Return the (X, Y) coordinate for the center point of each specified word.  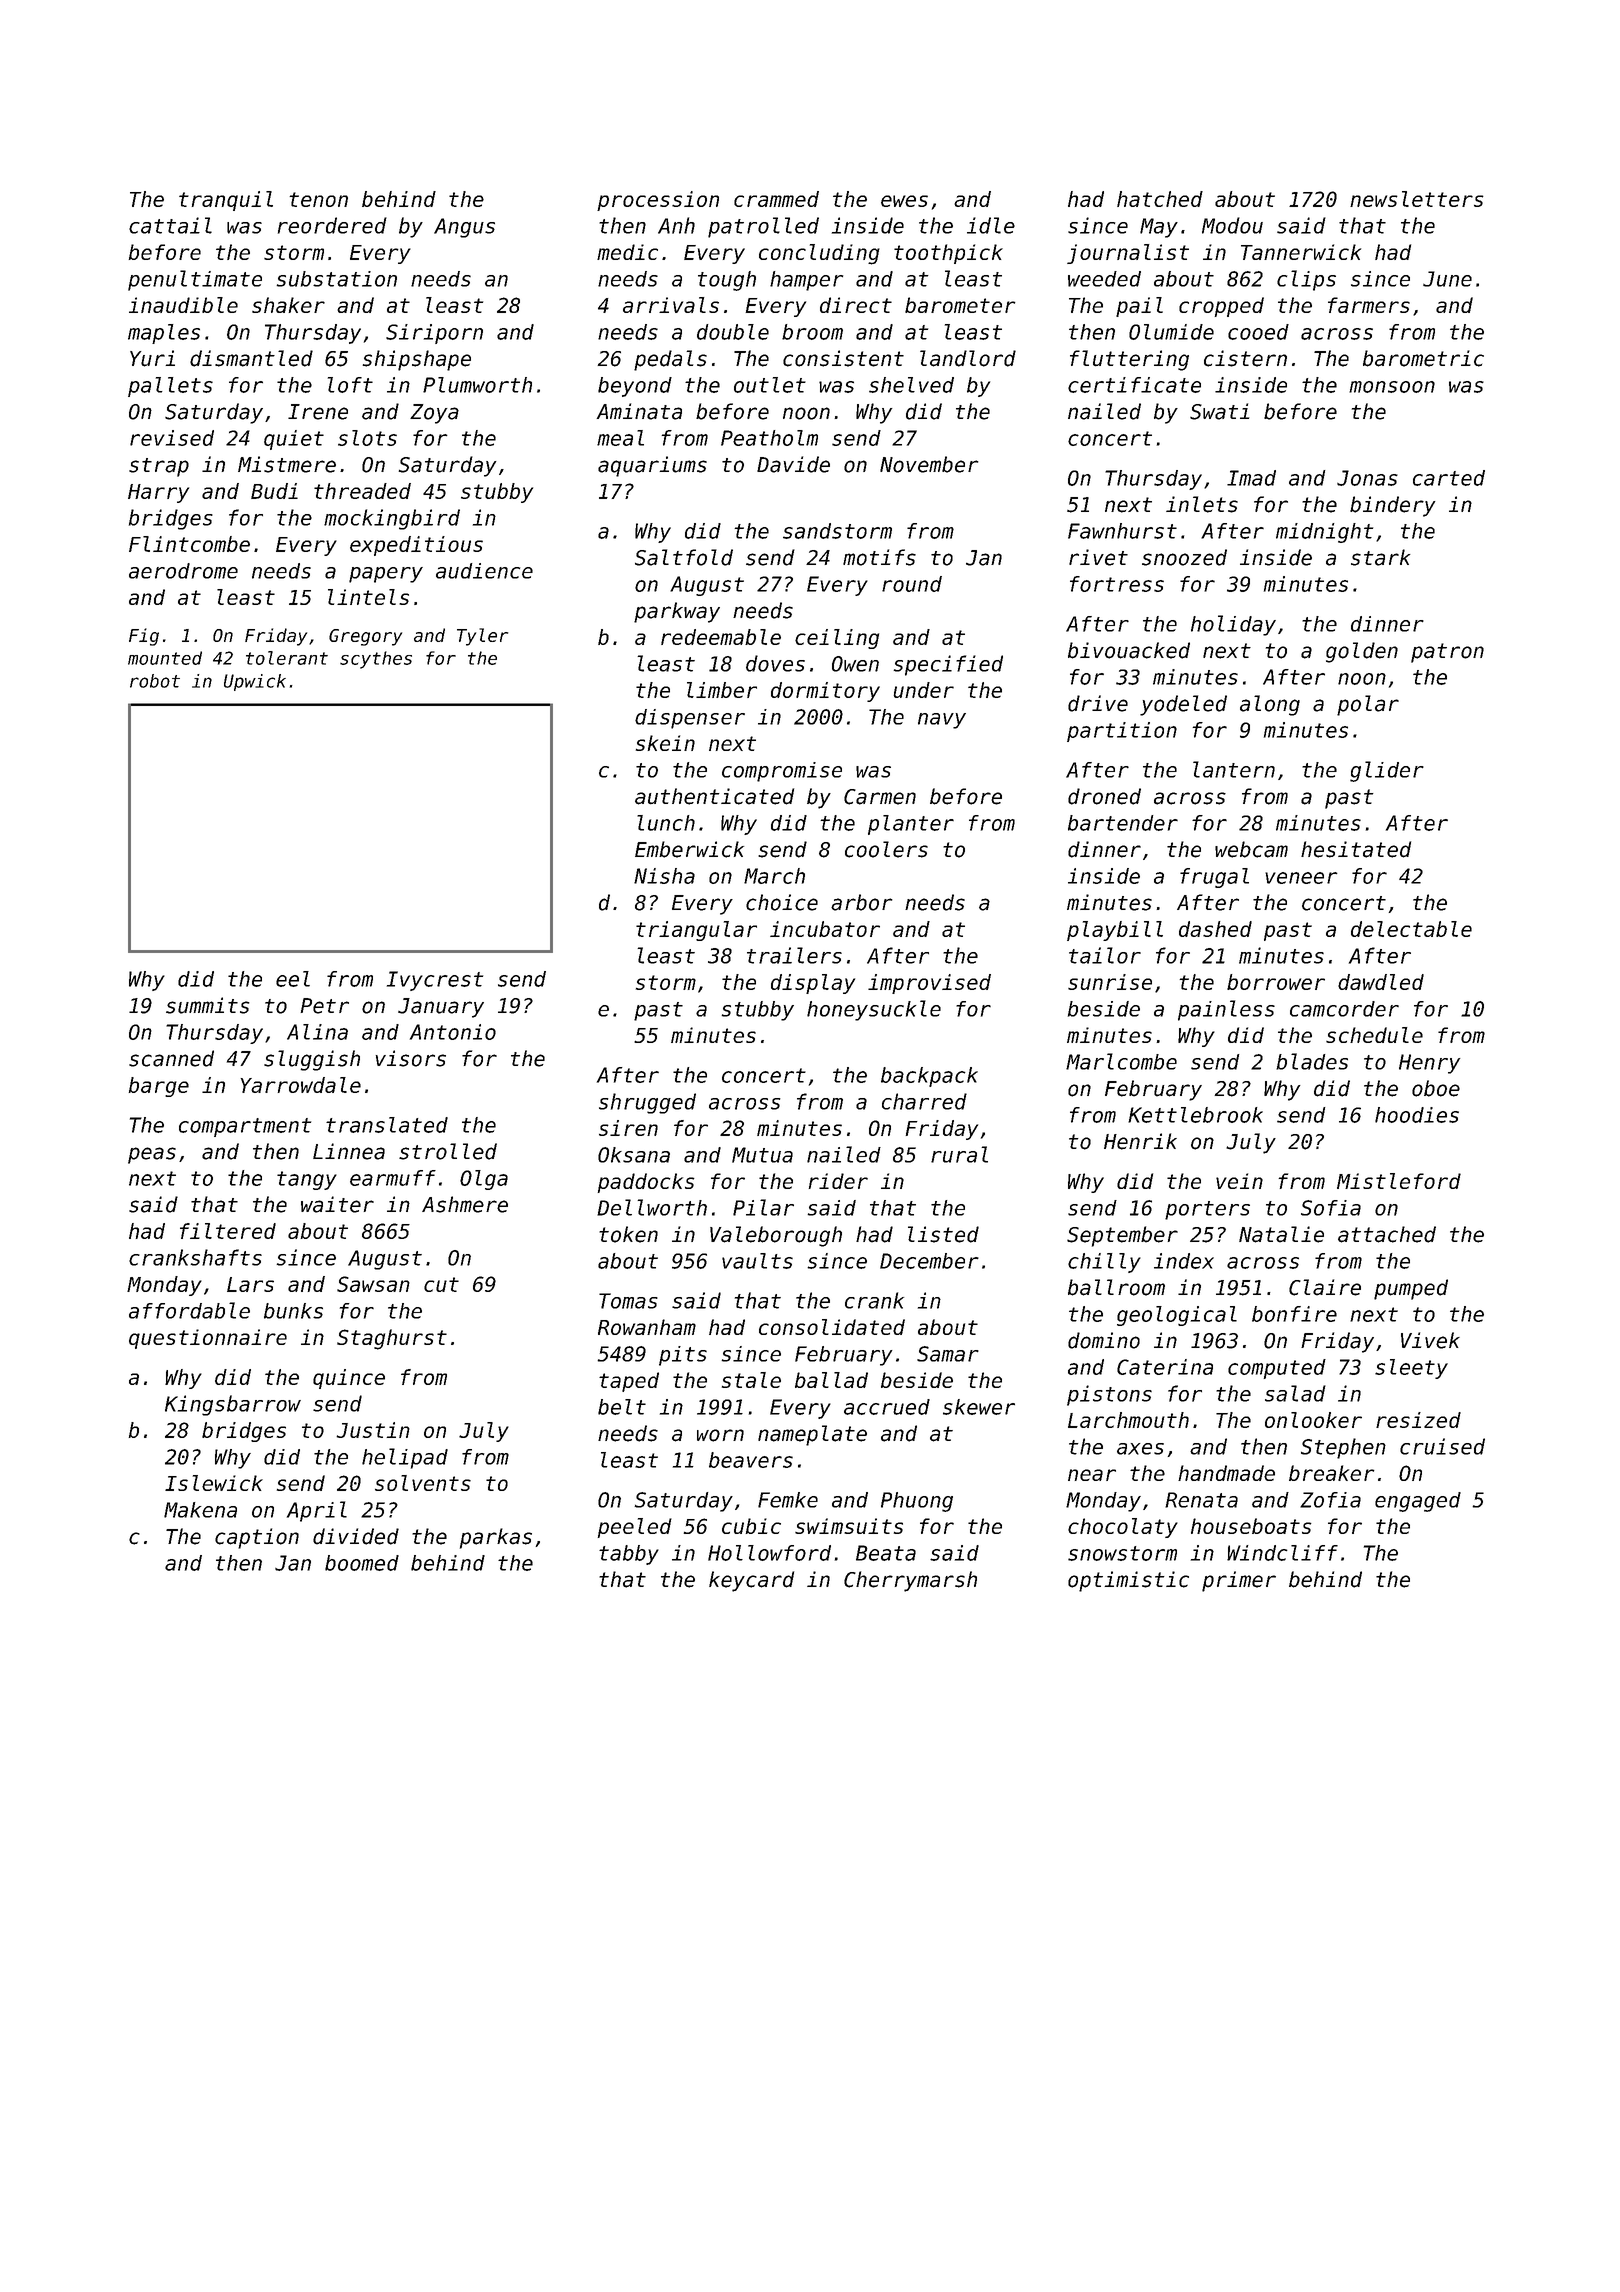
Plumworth (477, 385)
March (774, 876)
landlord (968, 358)
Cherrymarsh (910, 1581)
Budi (274, 491)
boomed (362, 1563)
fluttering (1129, 360)
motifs (879, 557)
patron (1447, 653)
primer (1239, 1581)
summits (208, 1005)
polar (1368, 705)
